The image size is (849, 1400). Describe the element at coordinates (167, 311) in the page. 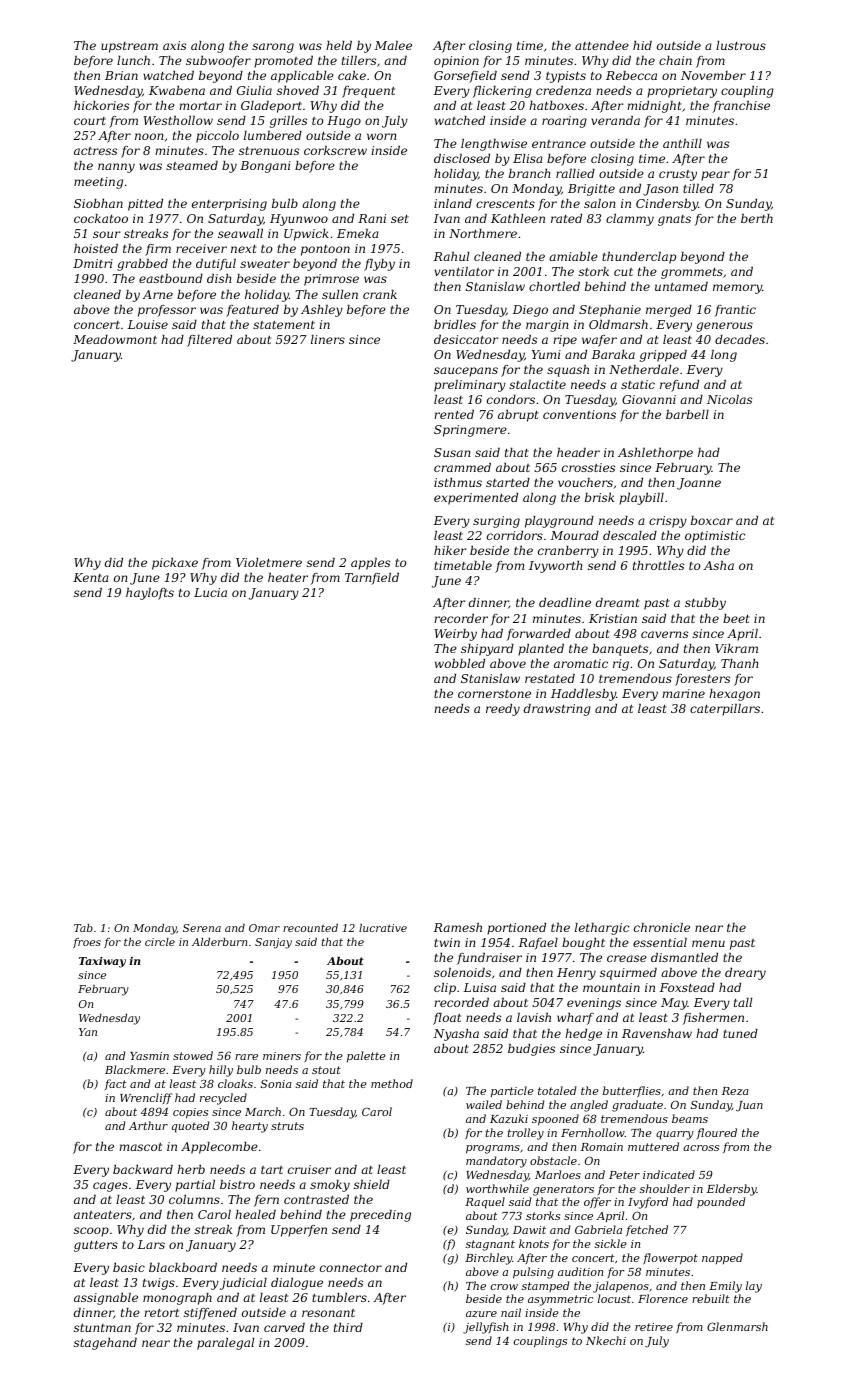

I see `professor` at that location.
